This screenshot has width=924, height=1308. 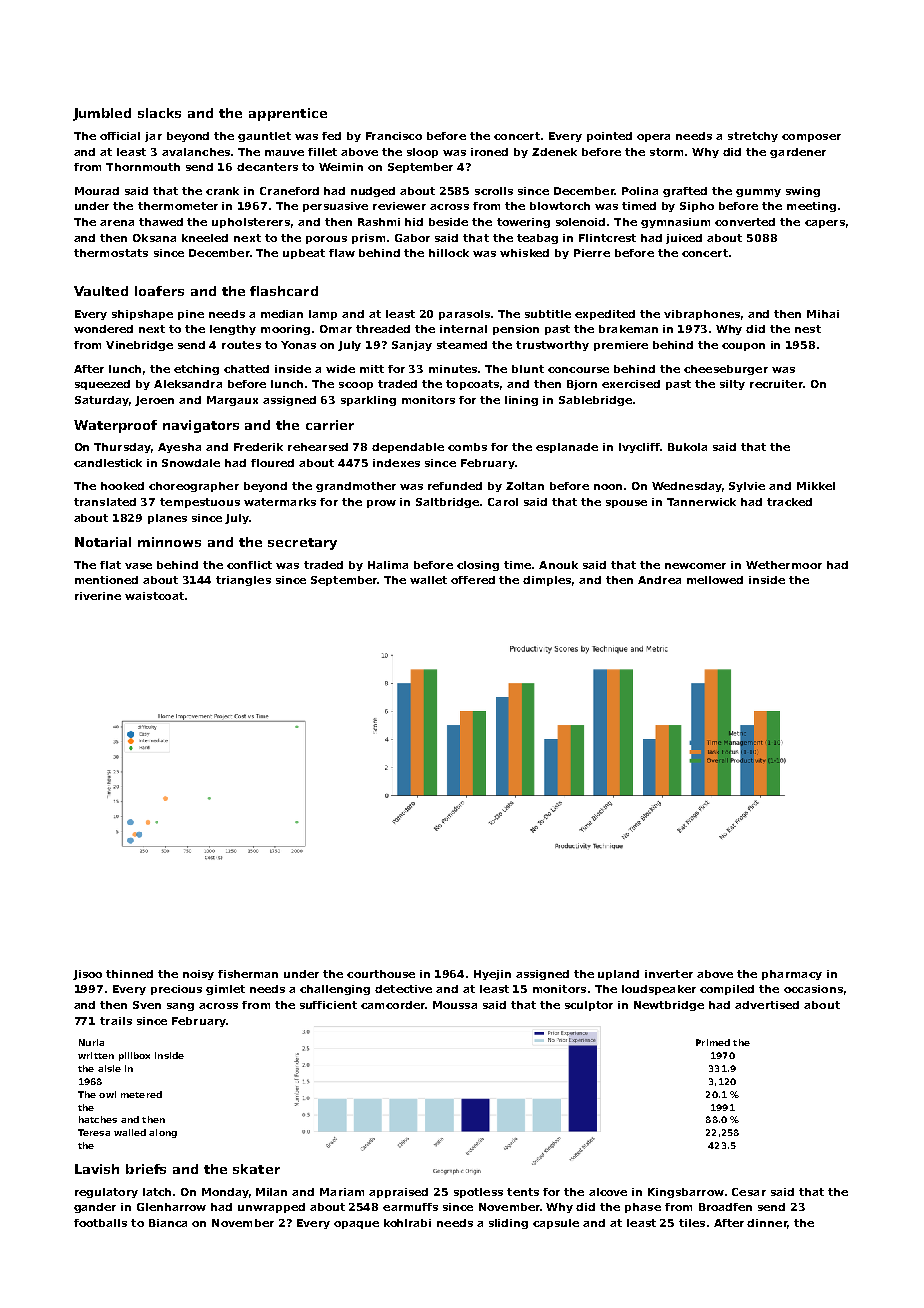 What do you see at coordinates (146, 1169) in the screenshot?
I see `briefs` at bounding box center [146, 1169].
